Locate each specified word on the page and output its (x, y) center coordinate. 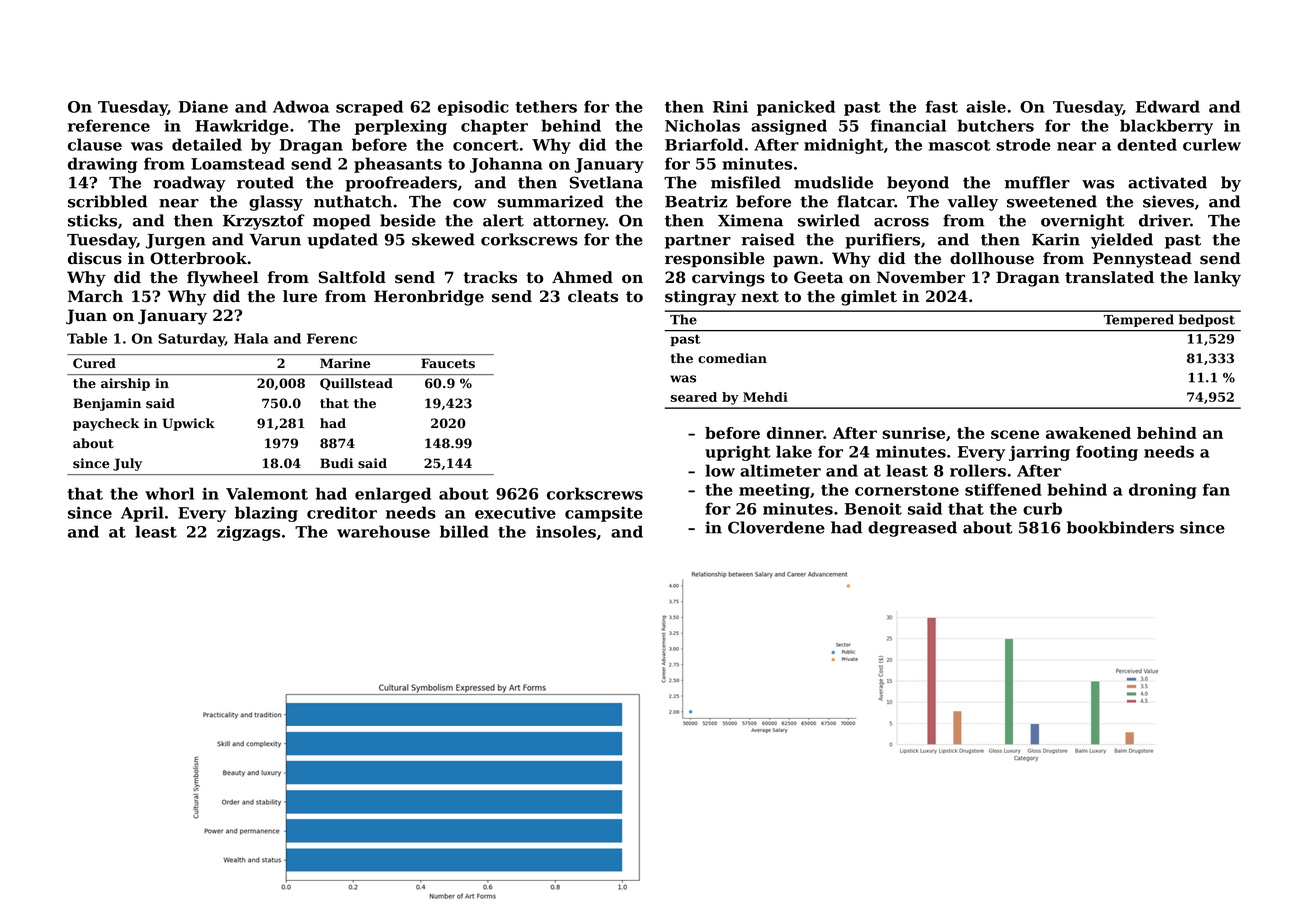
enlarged (393, 495)
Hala (251, 338)
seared (694, 397)
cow (470, 203)
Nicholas (702, 125)
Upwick (188, 424)
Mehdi (765, 397)
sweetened (1052, 201)
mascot (959, 145)
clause (95, 144)
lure (300, 296)
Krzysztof (264, 222)
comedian (732, 358)
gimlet (869, 298)
